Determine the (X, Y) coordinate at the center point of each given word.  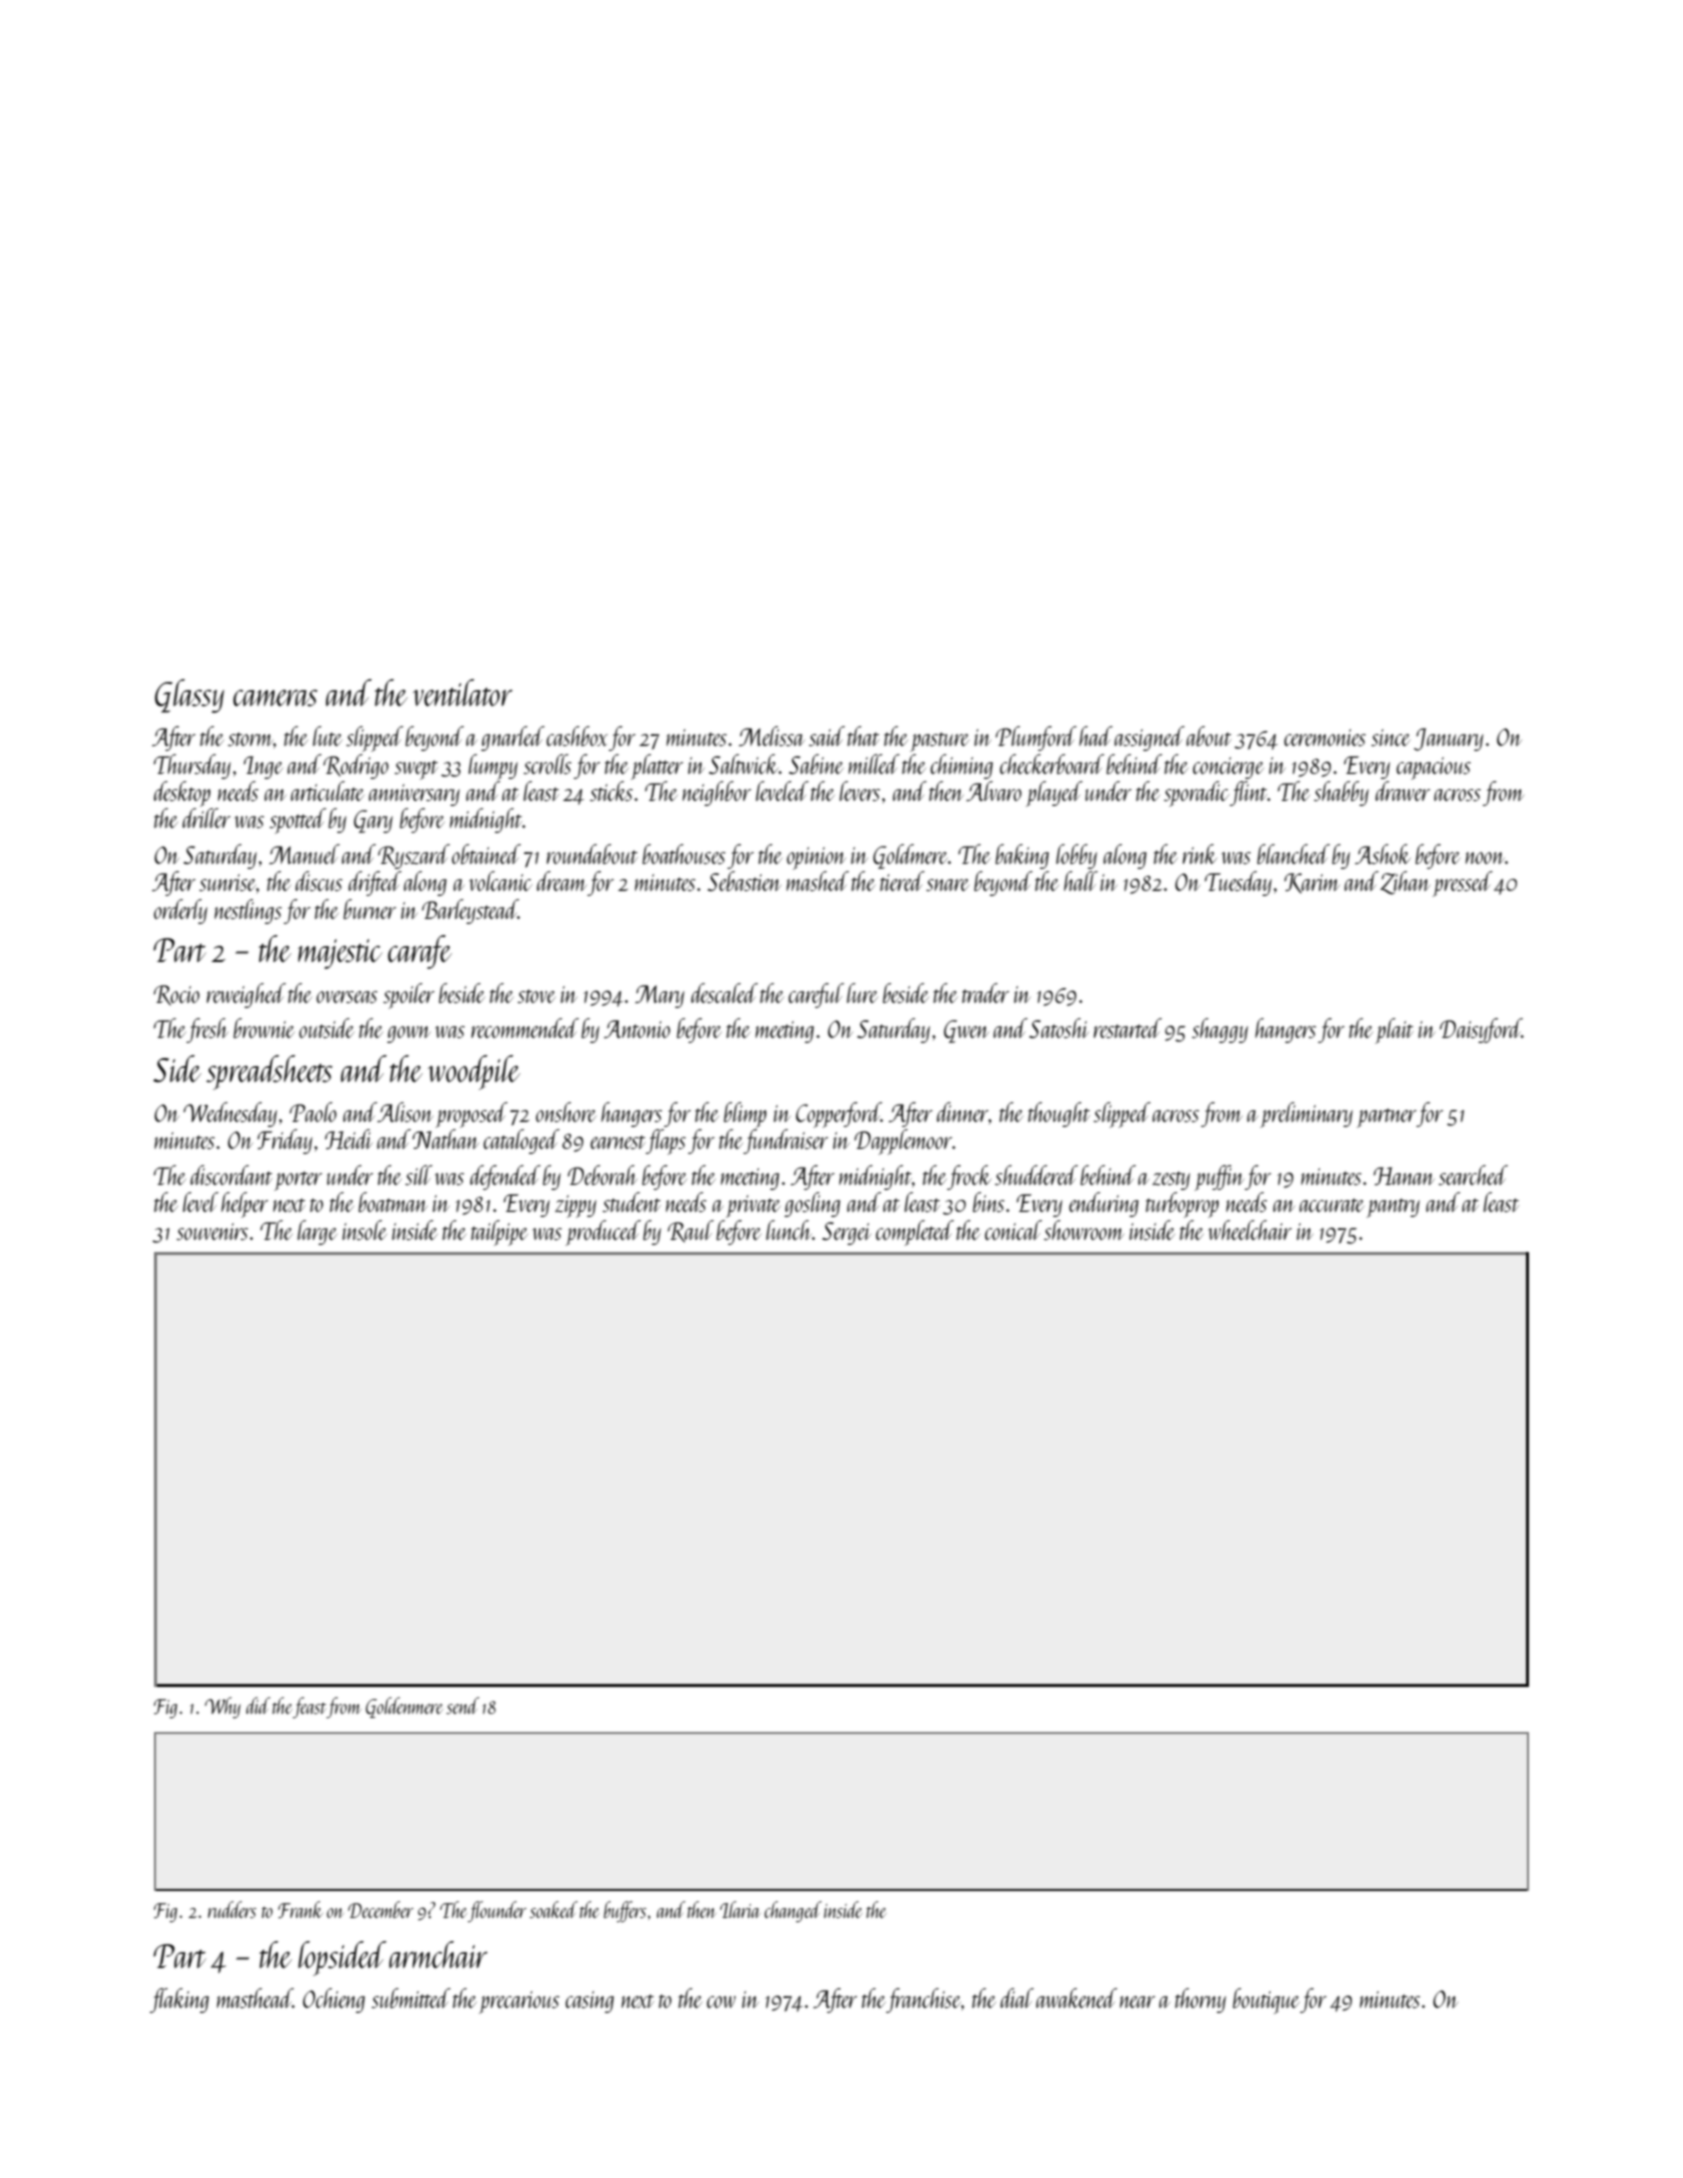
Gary (373, 821)
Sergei (846, 1233)
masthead (255, 1998)
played (1054, 794)
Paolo (313, 1112)
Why (223, 1707)
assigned (1149, 738)
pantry (1393, 1208)
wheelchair (1250, 1230)
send (462, 1705)
